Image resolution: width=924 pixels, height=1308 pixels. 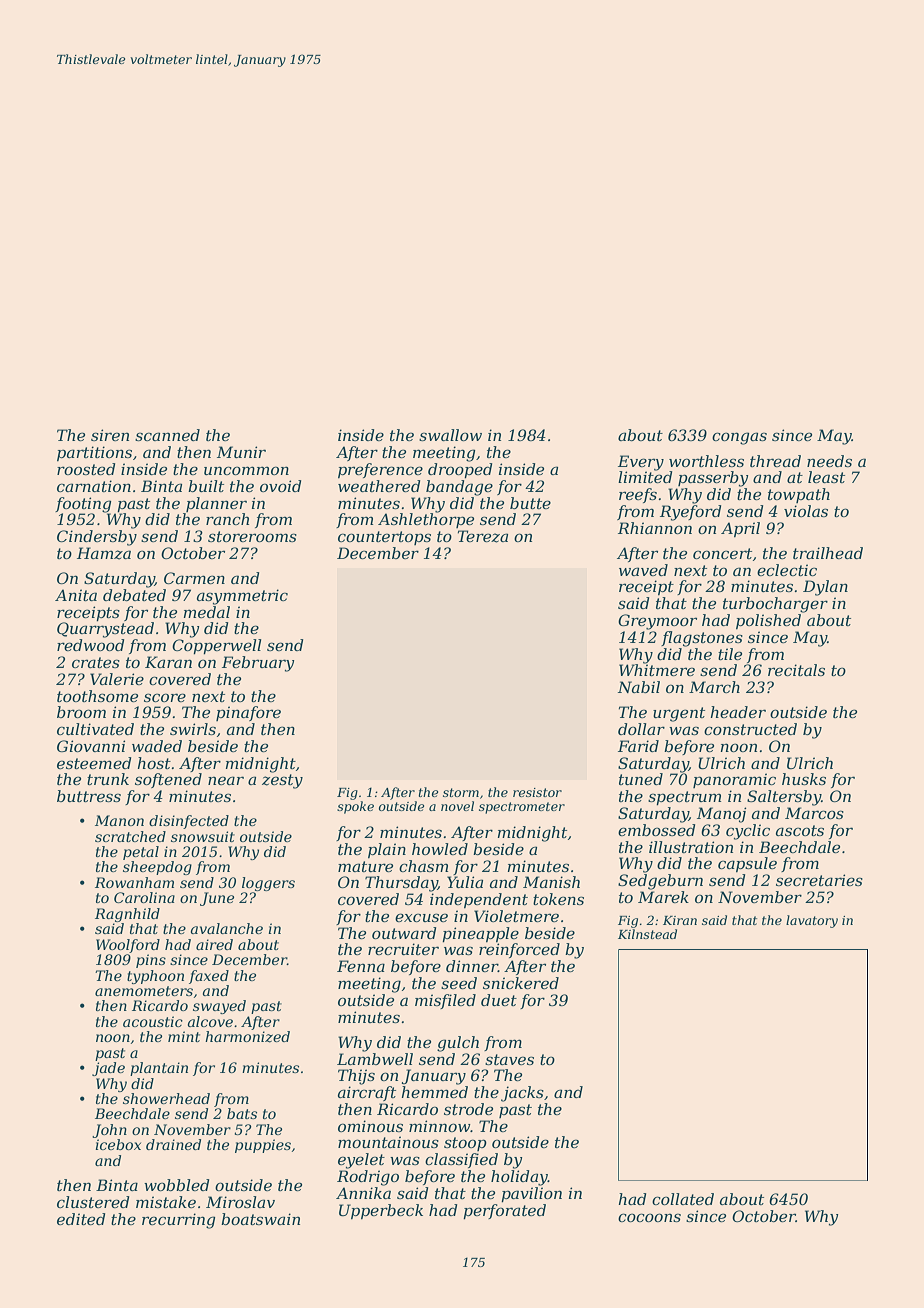 What do you see at coordinates (130, 836) in the page?
I see `scratched` at bounding box center [130, 836].
